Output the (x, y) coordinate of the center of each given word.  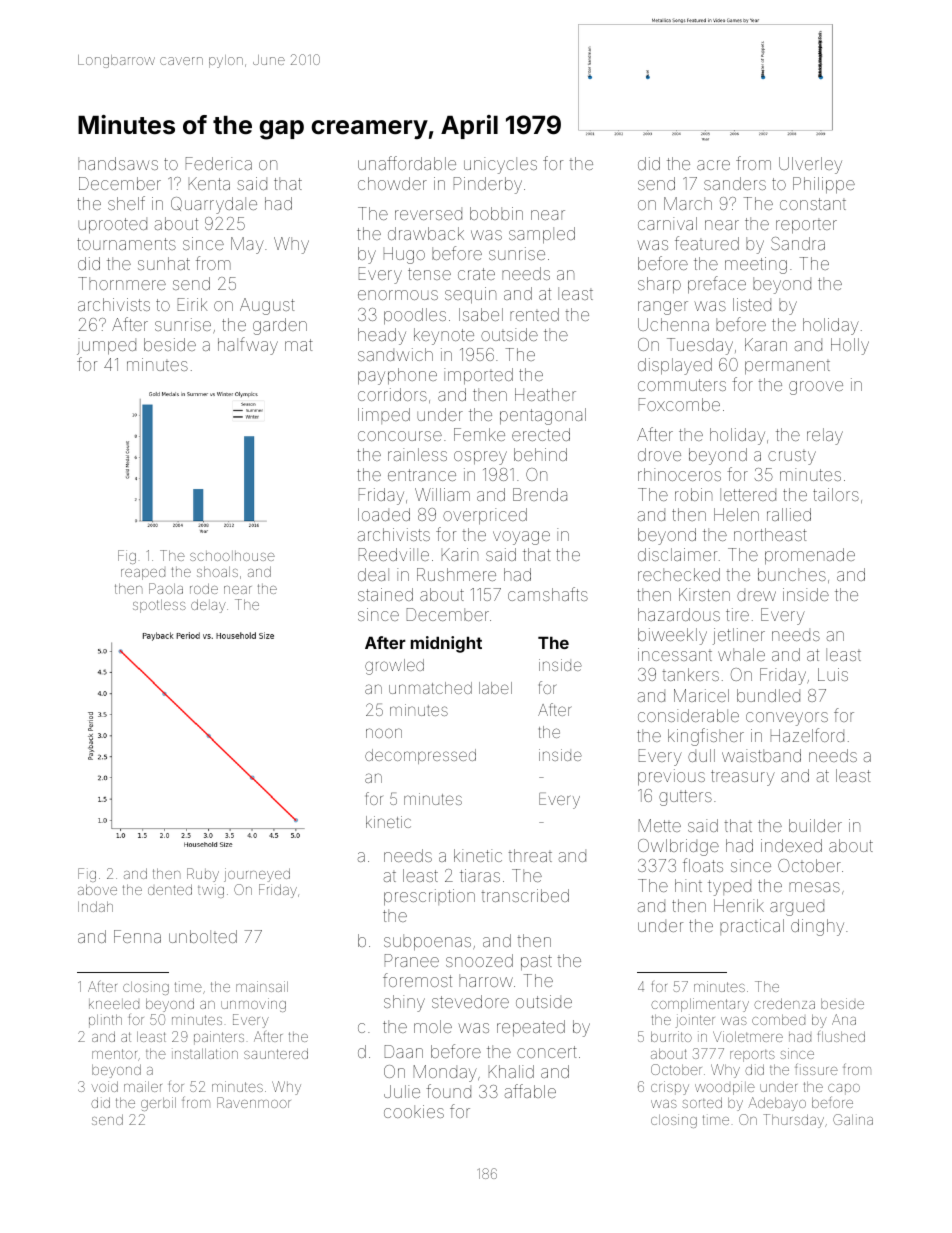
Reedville (394, 554)
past (536, 962)
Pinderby (488, 185)
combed (778, 1019)
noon (384, 733)
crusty (792, 458)
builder (815, 825)
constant (813, 204)
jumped (106, 346)
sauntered (276, 1053)
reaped (143, 574)
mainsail (262, 986)
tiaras (480, 875)
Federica (219, 163)
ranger (663, 308)
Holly (850, 346)
